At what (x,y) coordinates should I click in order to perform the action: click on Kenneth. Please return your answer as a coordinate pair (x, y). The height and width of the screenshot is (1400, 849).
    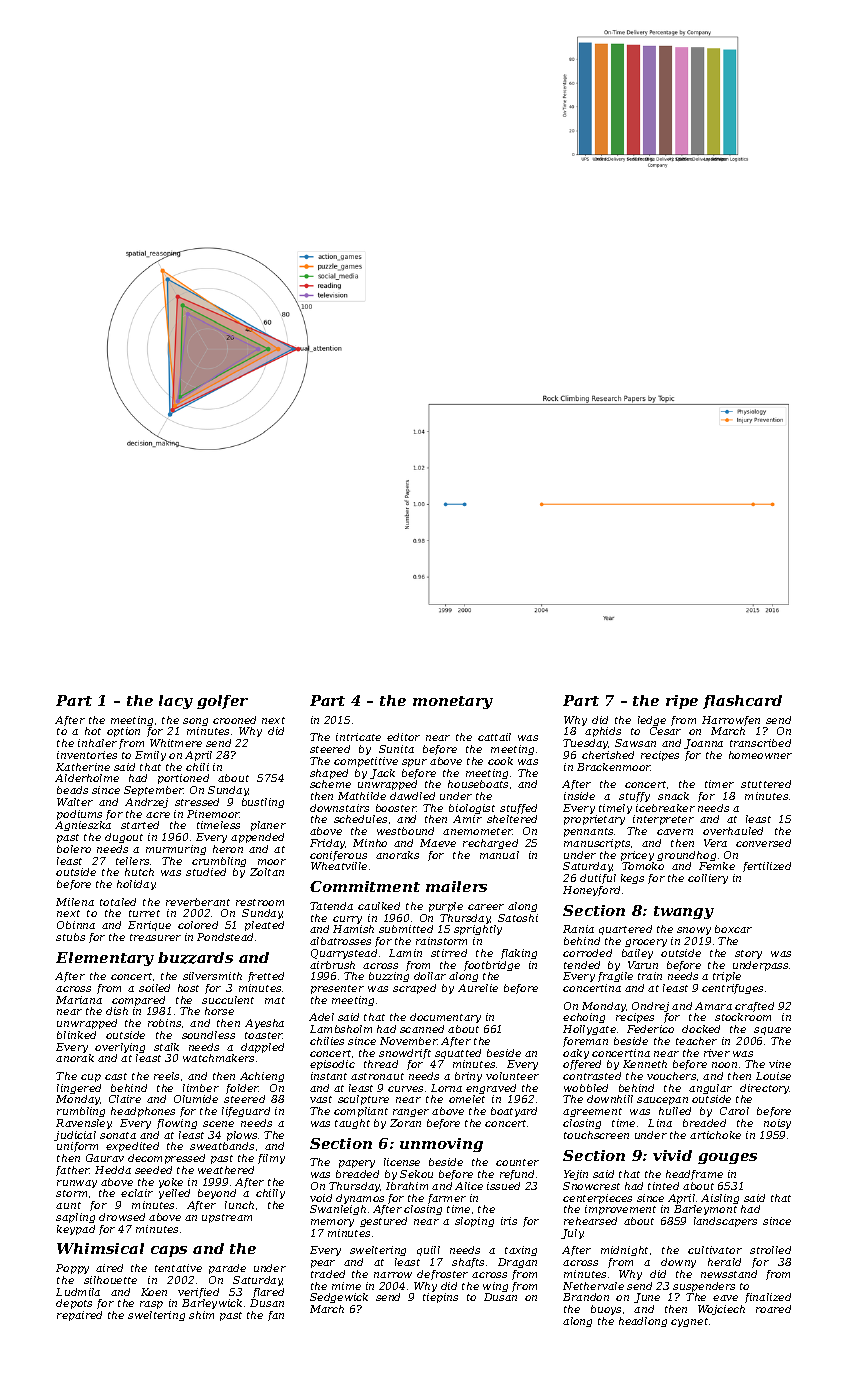
    Looking at the image, I should click on (645, 1064).
